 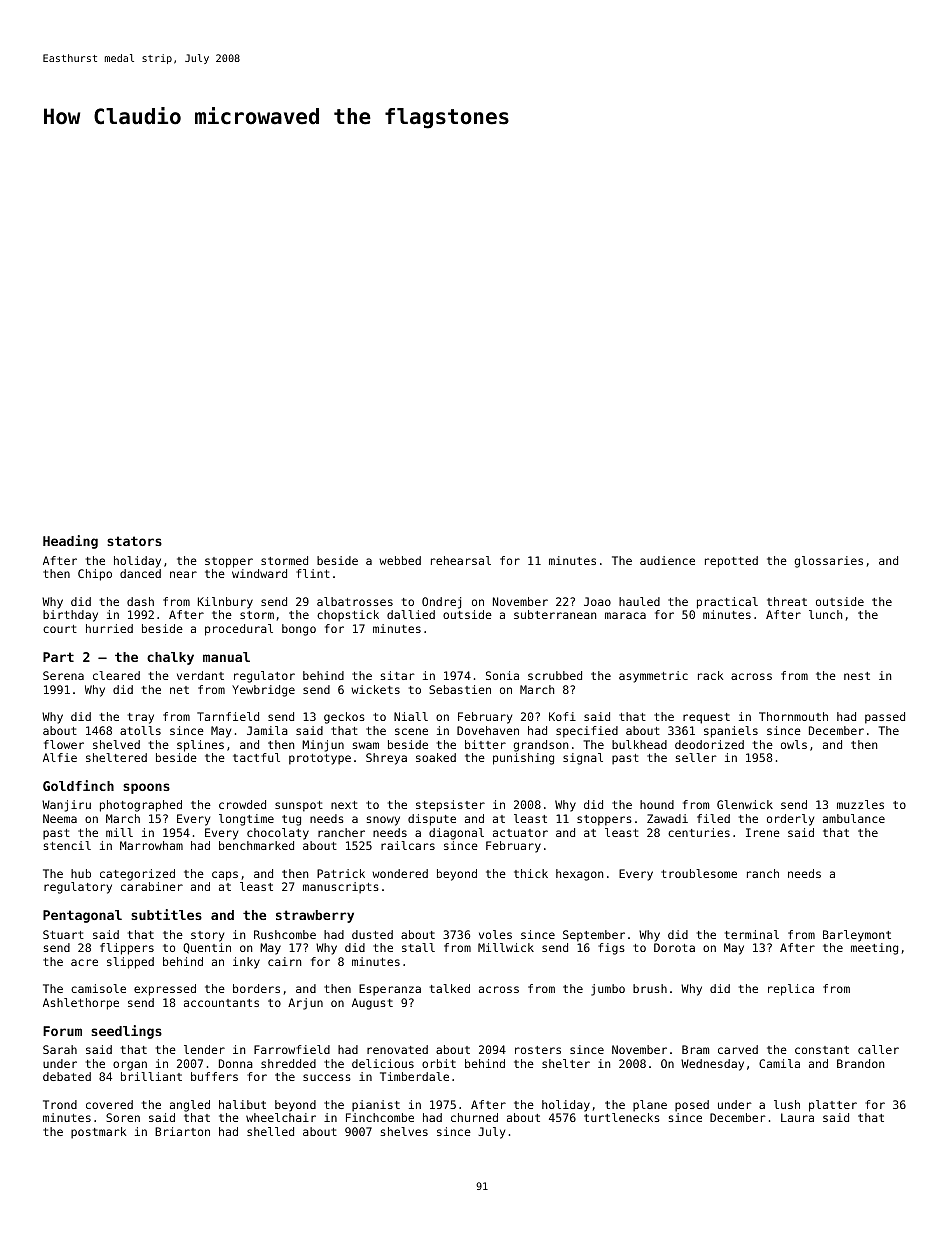 What do you see at coordinates (390, 990) in the screenshot?
I see `Esperanza` at bounding box center [390, 990].
